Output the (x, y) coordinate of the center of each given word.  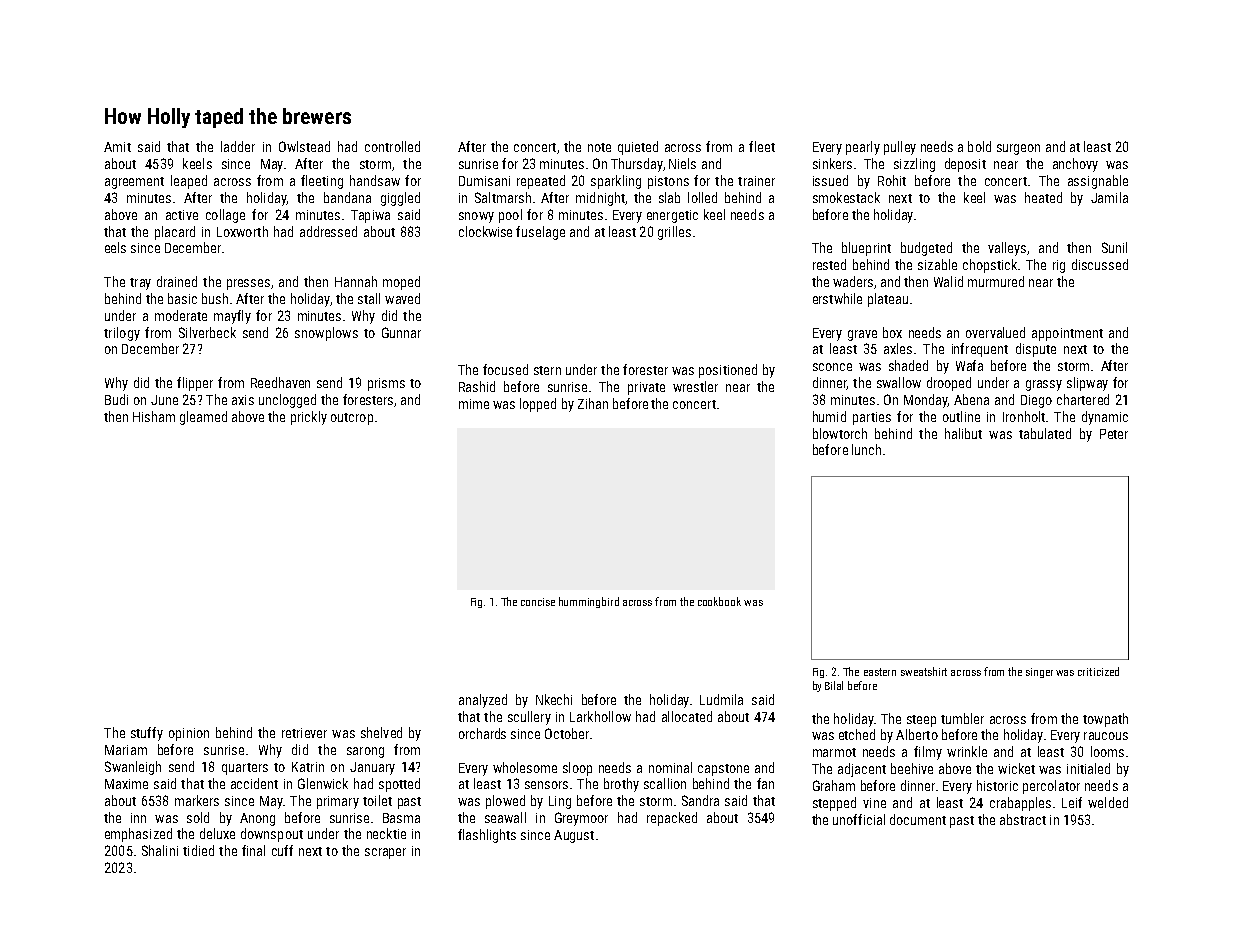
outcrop (352, 419)
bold (979, 146)
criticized (1098, 671)
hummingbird (589, 602)
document (918, 819)
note (599, 147)
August (574, 836)
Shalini (160, 850)
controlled (392, 146)
